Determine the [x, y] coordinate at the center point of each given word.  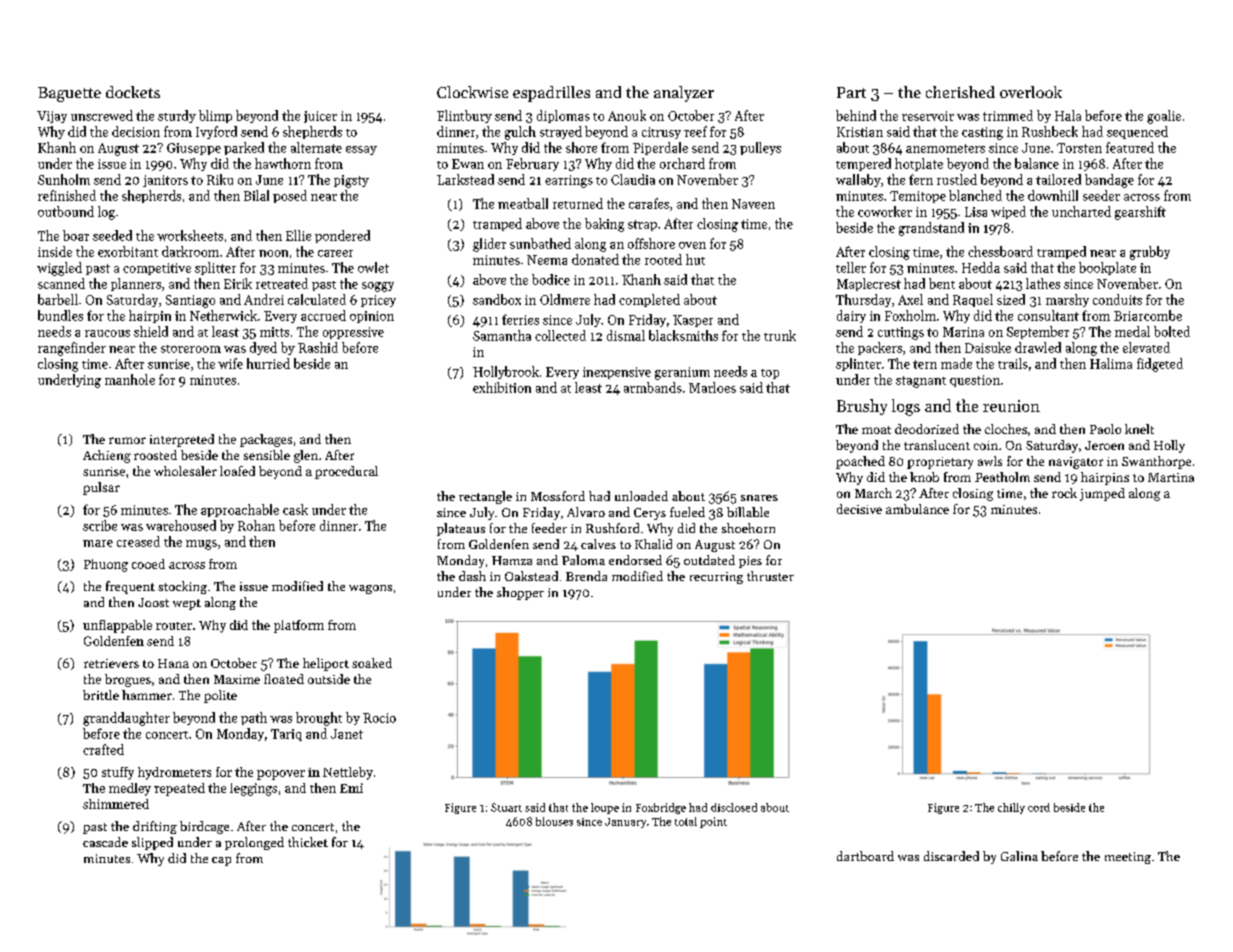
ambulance [917, 509]
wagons [370, 589]
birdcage [204, 827]
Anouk [627, 115]
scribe [100, 525]
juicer [320, 117]
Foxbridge [661, 808]
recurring [716, 578]
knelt [1139, 429]
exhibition [502, 387]
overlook [1031, 92]
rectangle [485, 497]
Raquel [973, 300]
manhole [130, 379]
